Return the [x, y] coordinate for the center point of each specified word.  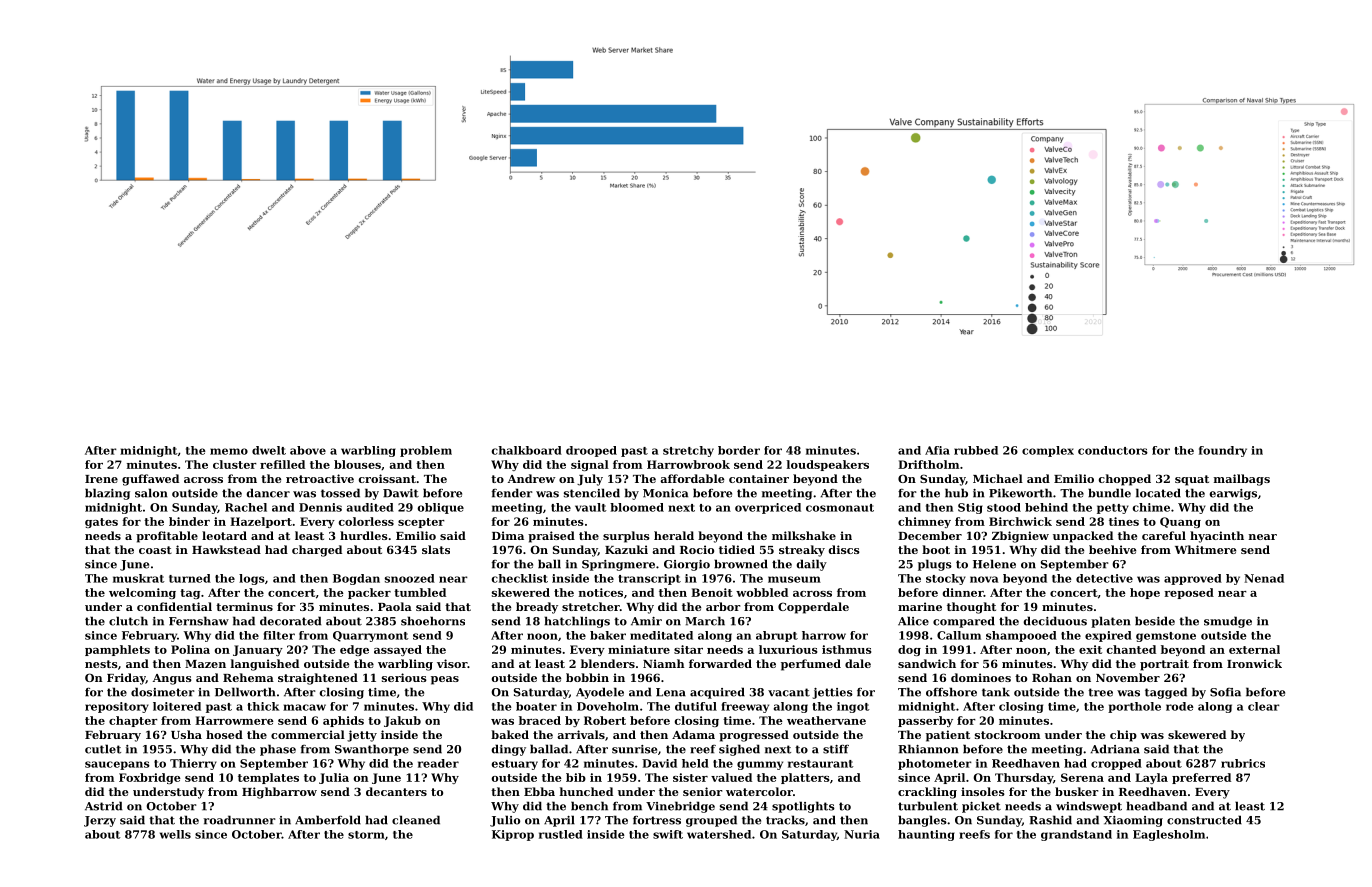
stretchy [688, 451]
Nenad [1264, 578]
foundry [1223, 451]
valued [731, 777]
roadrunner [240, 820]
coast [155, 550]
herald [674, 535]
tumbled [420, 592]
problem [426, 451]
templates [268, 778]
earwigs [1233, 494]
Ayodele [600, 693]
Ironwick [1254, 663]
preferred [1201, 778]
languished [265, 665]
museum [794, 579]
